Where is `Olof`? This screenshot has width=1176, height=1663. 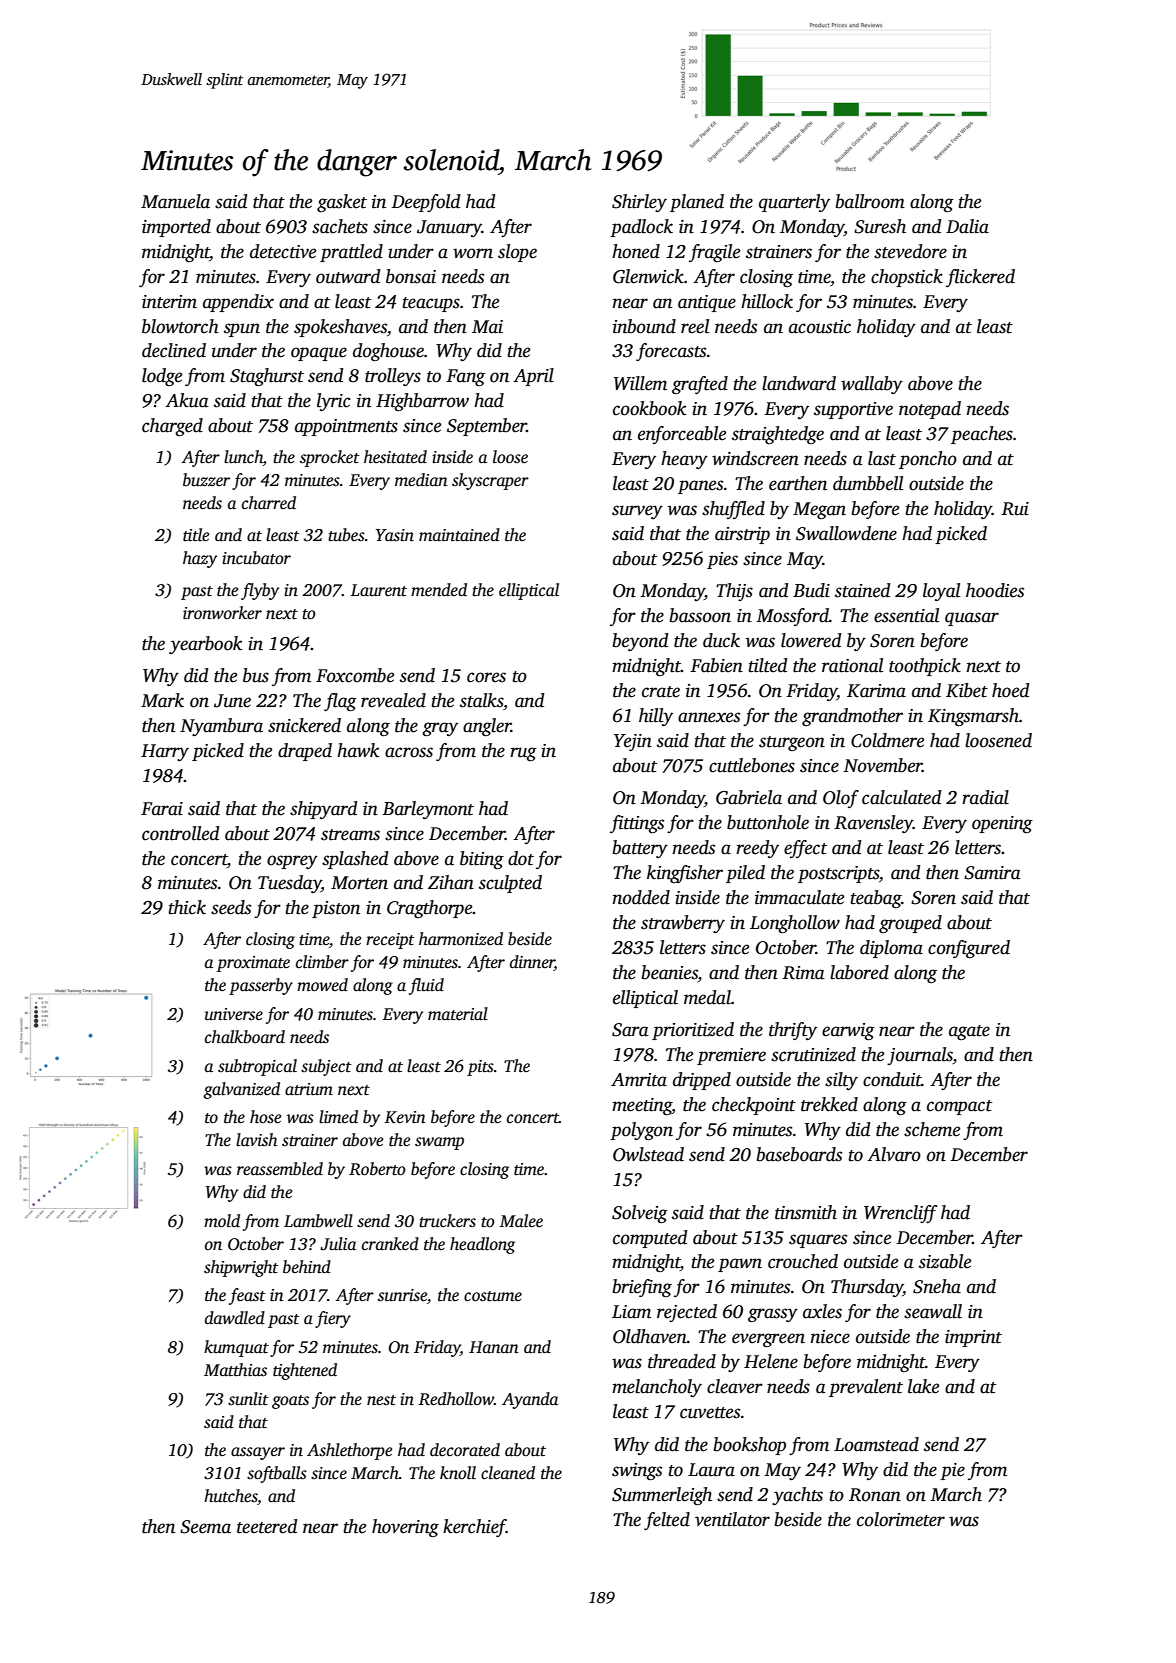 Olof is located at coordinates (841, 799).
